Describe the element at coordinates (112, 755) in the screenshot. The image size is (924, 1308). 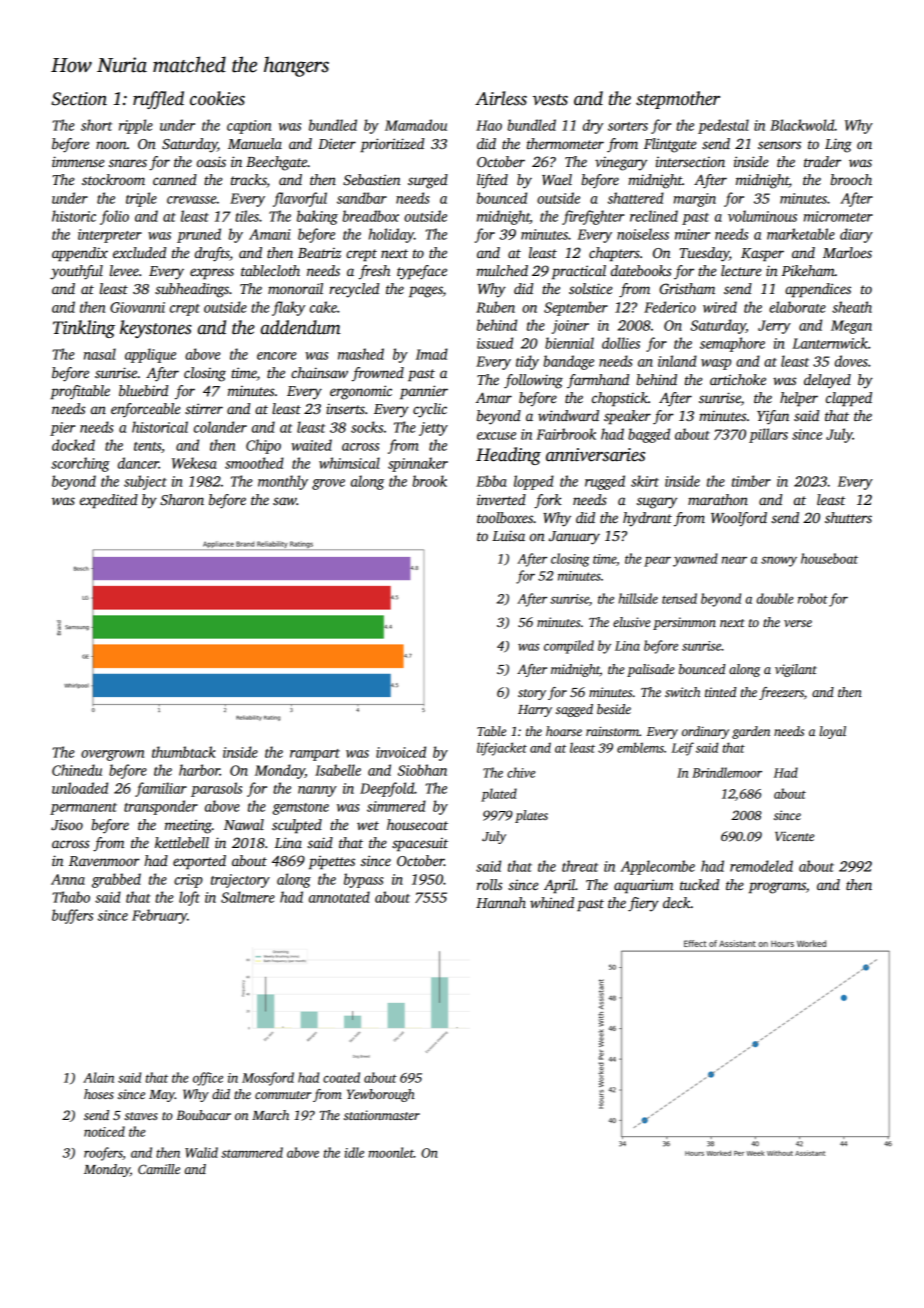
I see `overgrown` at that location.
